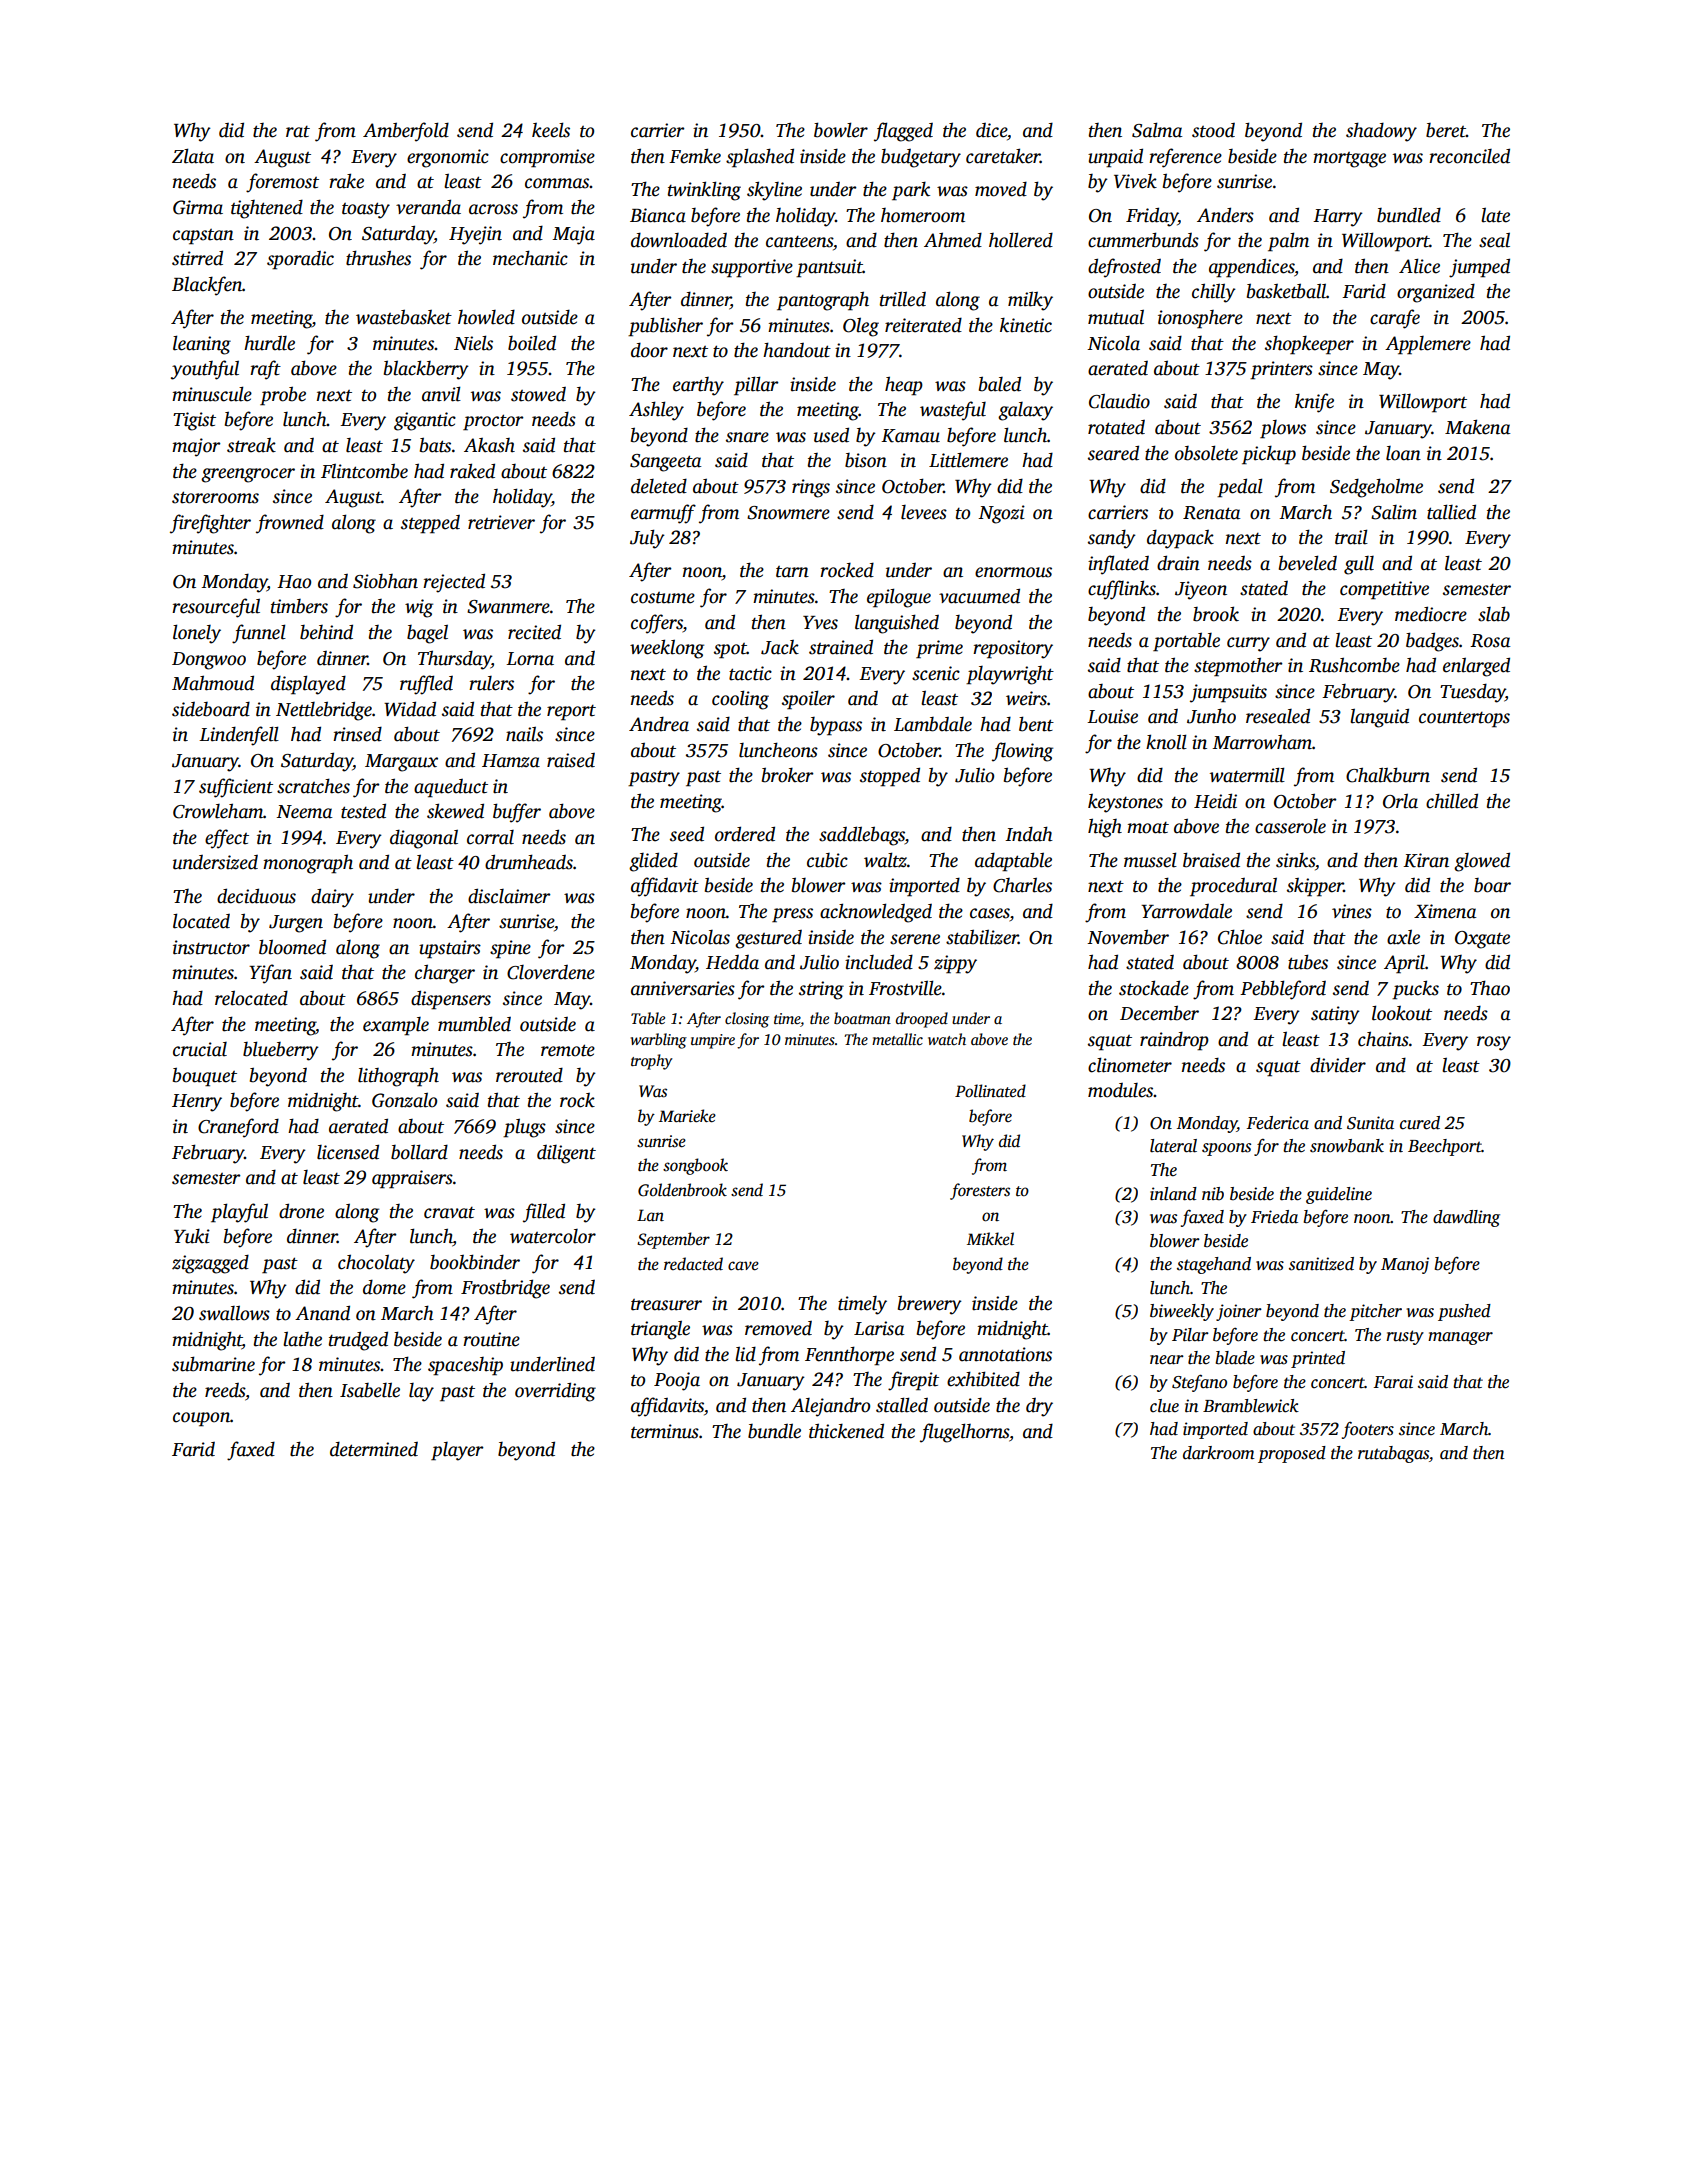  Describe the element at coordinates (1135, 181) in the screenshot. I see `Vivek` at that location.
